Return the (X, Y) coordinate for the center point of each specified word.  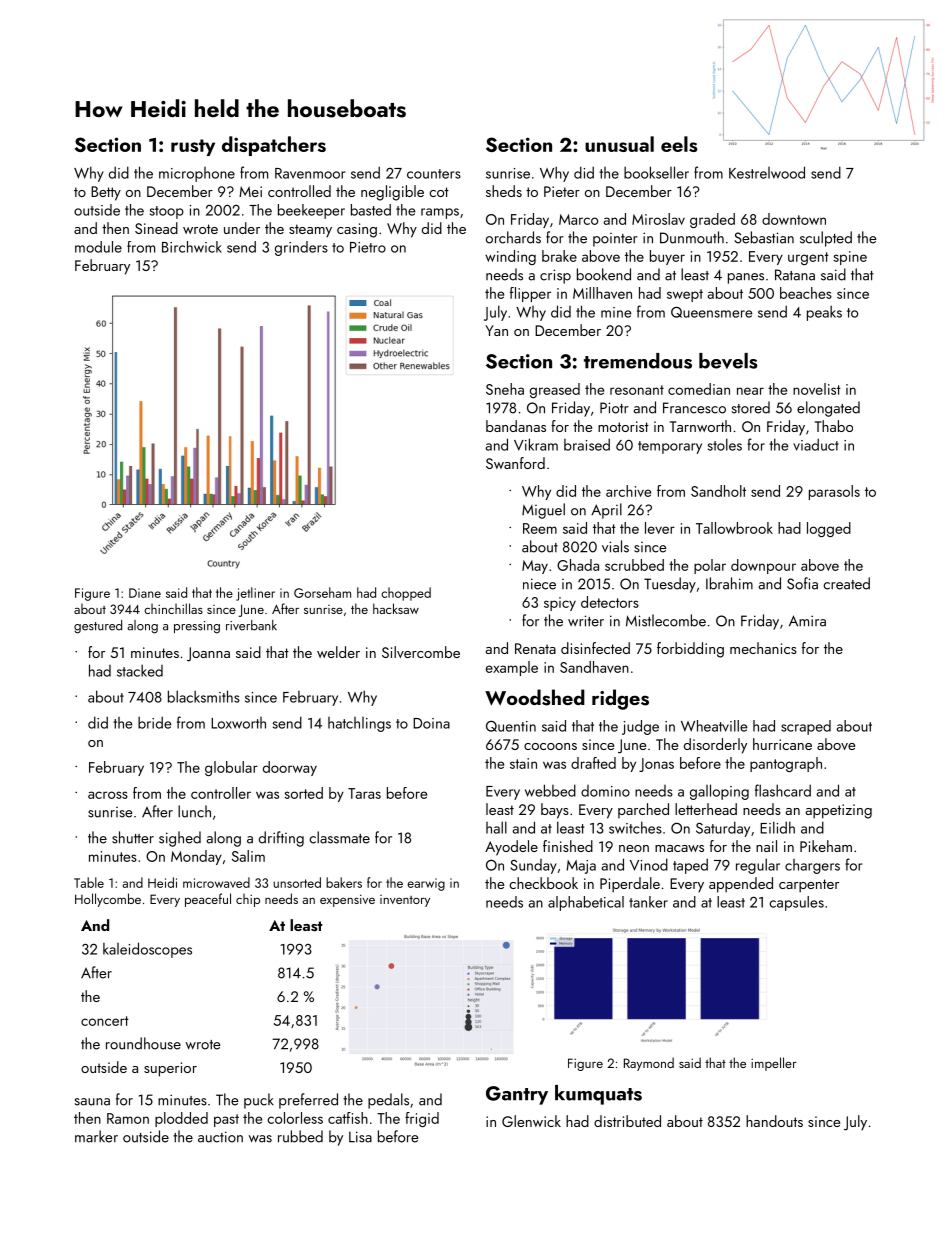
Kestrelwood (767, 172)
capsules (797, 903)
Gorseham (322, 592)
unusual (619, 144)
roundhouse (143, 1043)
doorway (290, 768)
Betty (106, 193)
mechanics (763, 648)
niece (539, 584)
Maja (581, 867)
